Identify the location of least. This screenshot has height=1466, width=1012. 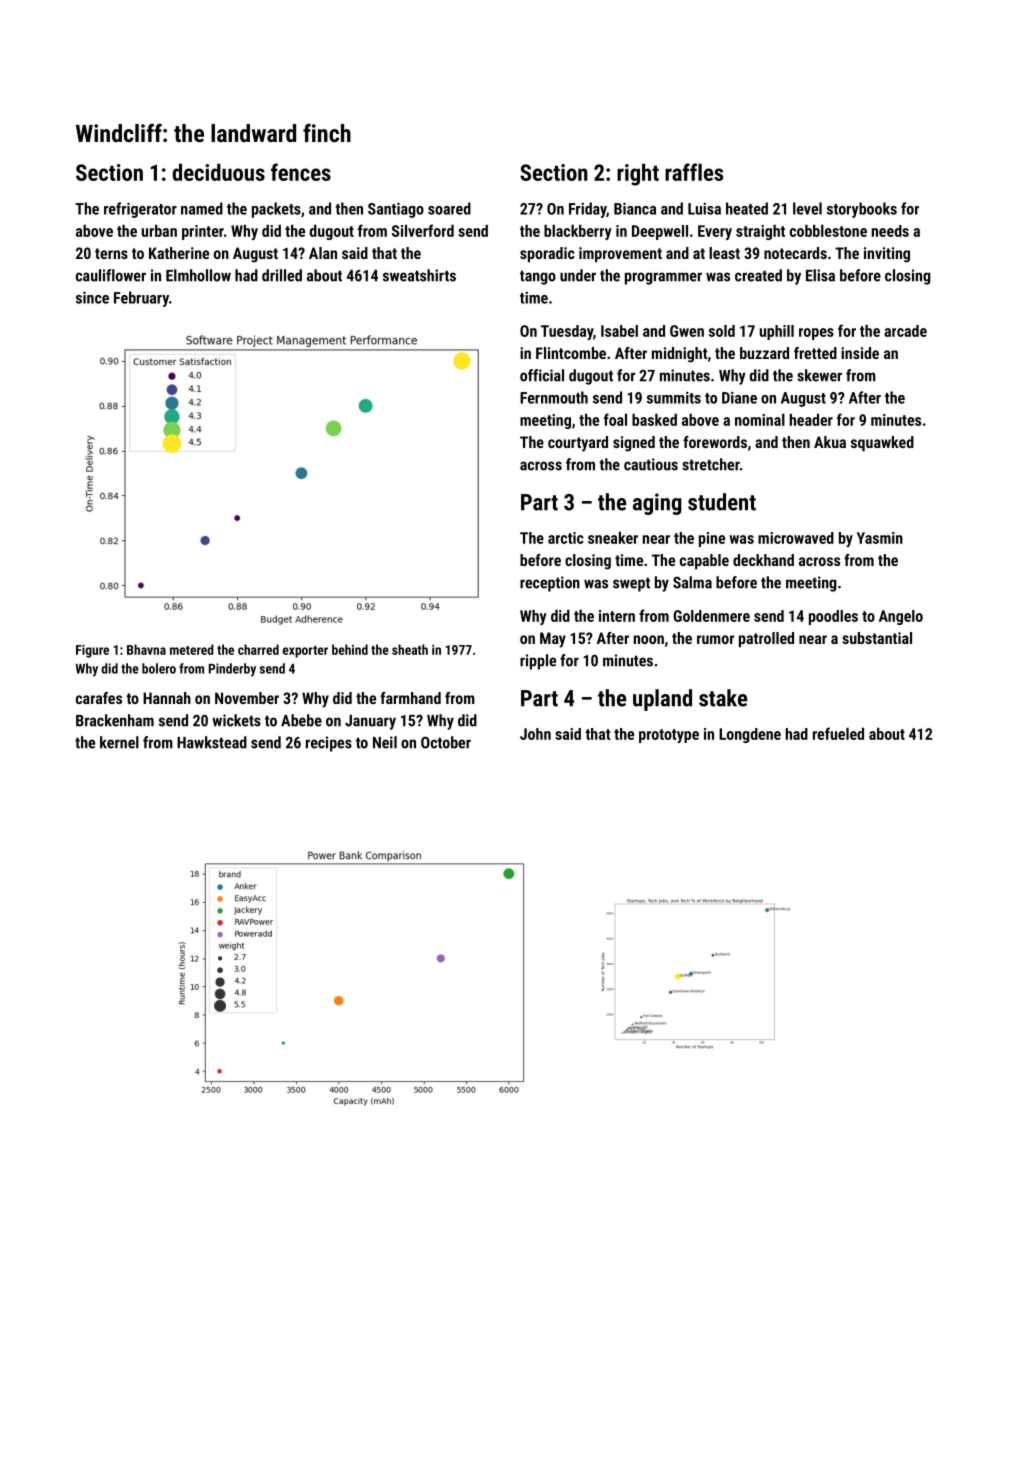
(724, 253).
